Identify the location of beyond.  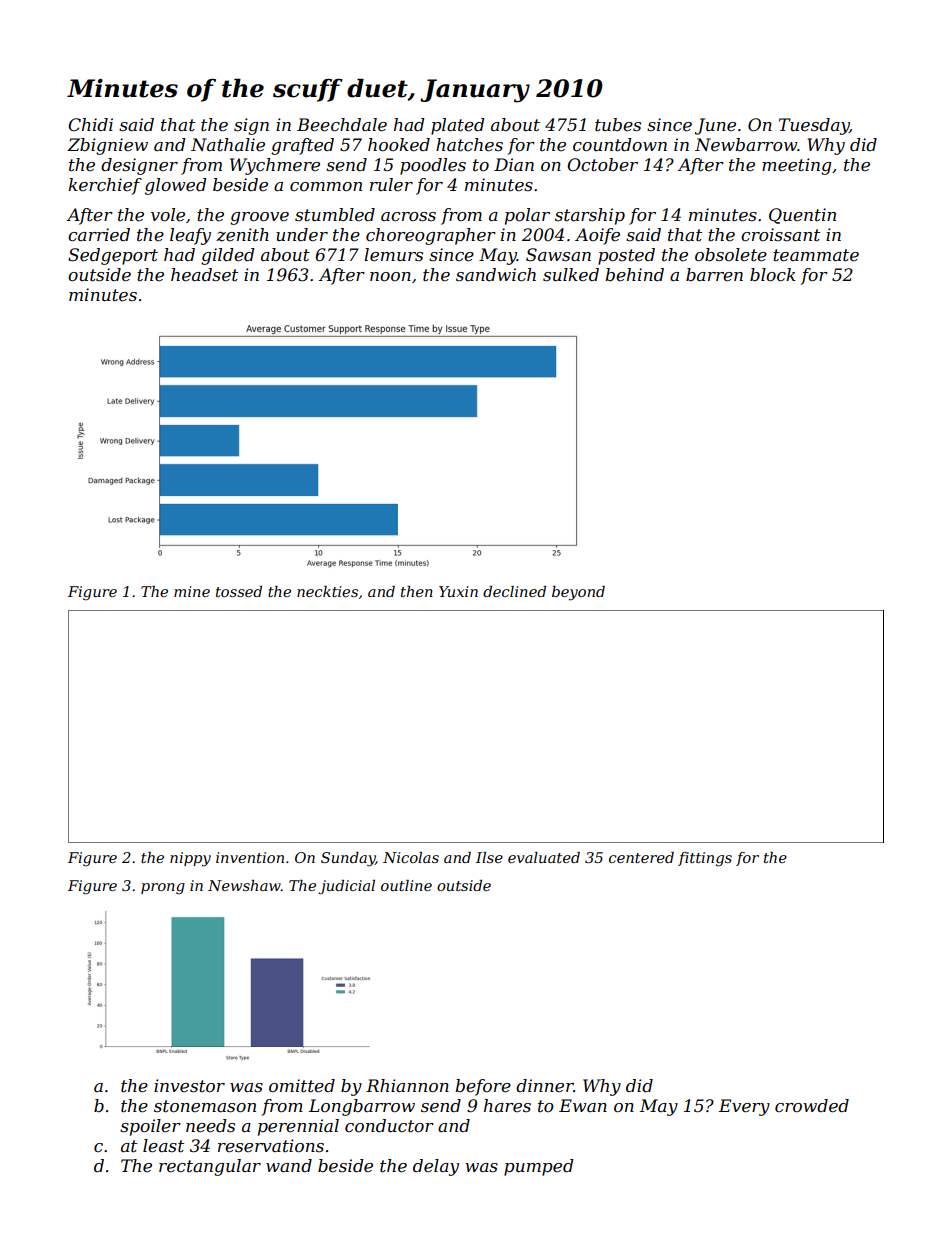
(578, 593).
